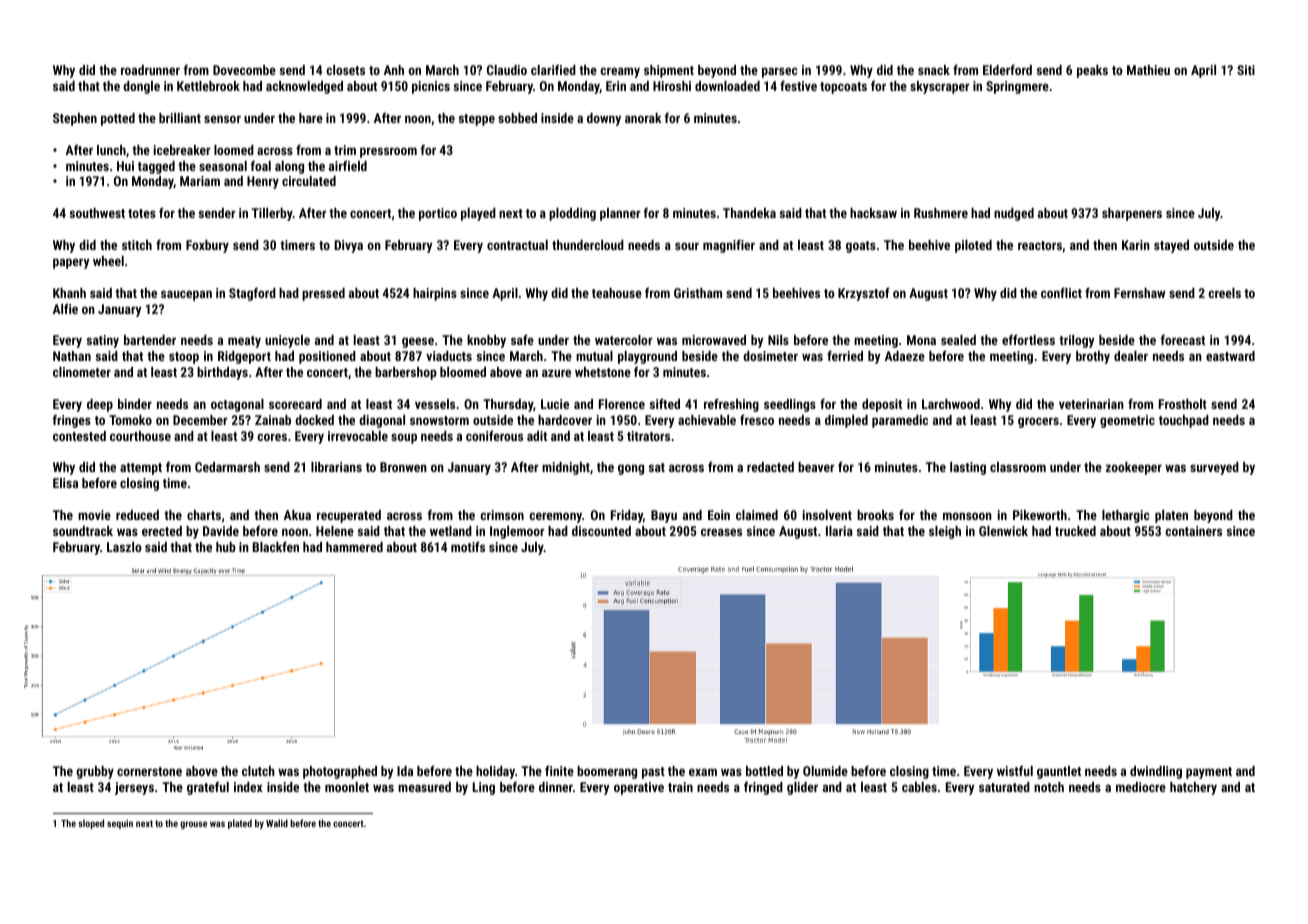 The height and width of the page is (924, 1308). I want to click on Rushmere, so click(941, 213).
